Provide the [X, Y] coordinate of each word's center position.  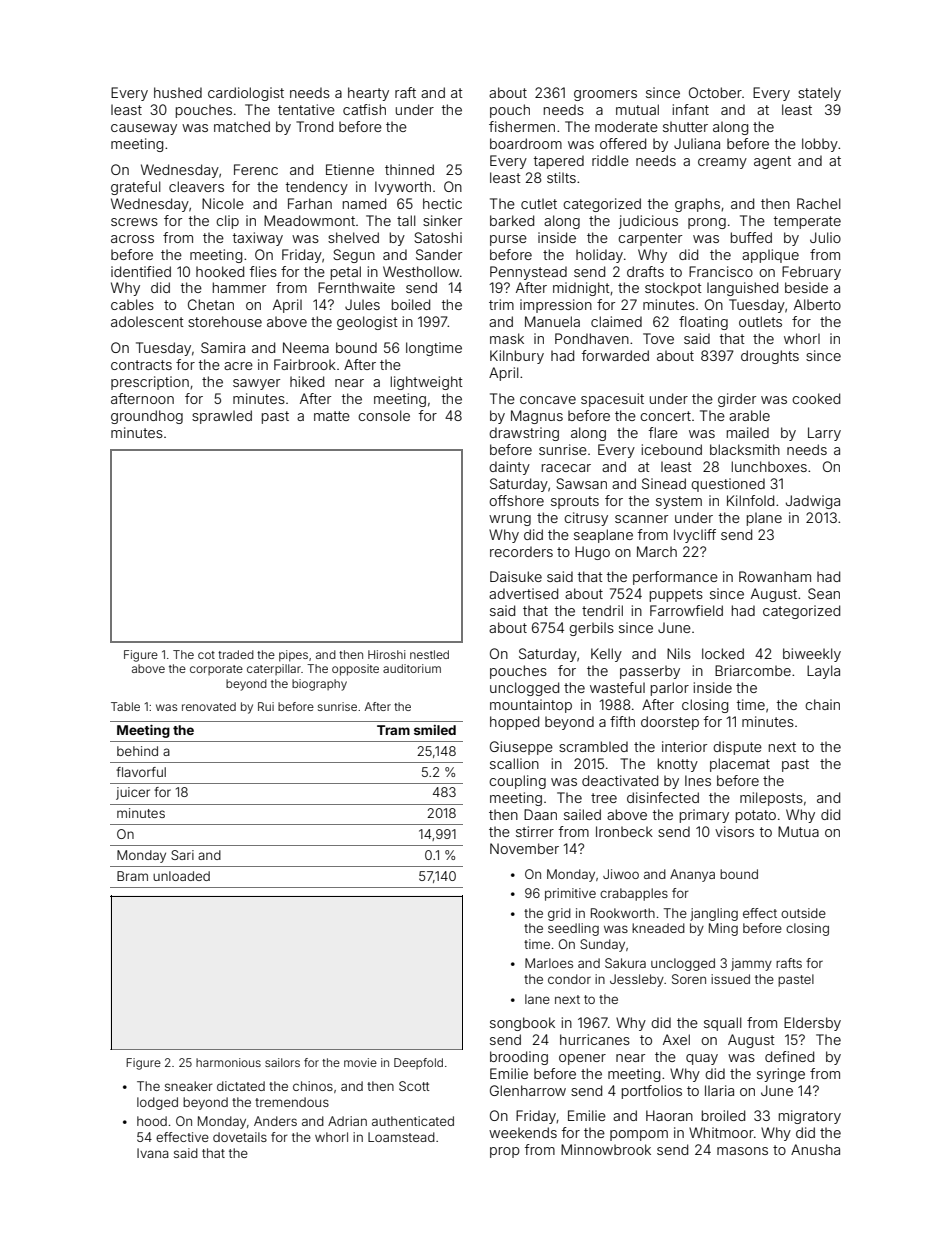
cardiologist [246, 94]
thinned [409, 169]
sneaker [189, 1086]
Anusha [815, 1149]
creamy [722, 163]
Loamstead [401, 1137]
